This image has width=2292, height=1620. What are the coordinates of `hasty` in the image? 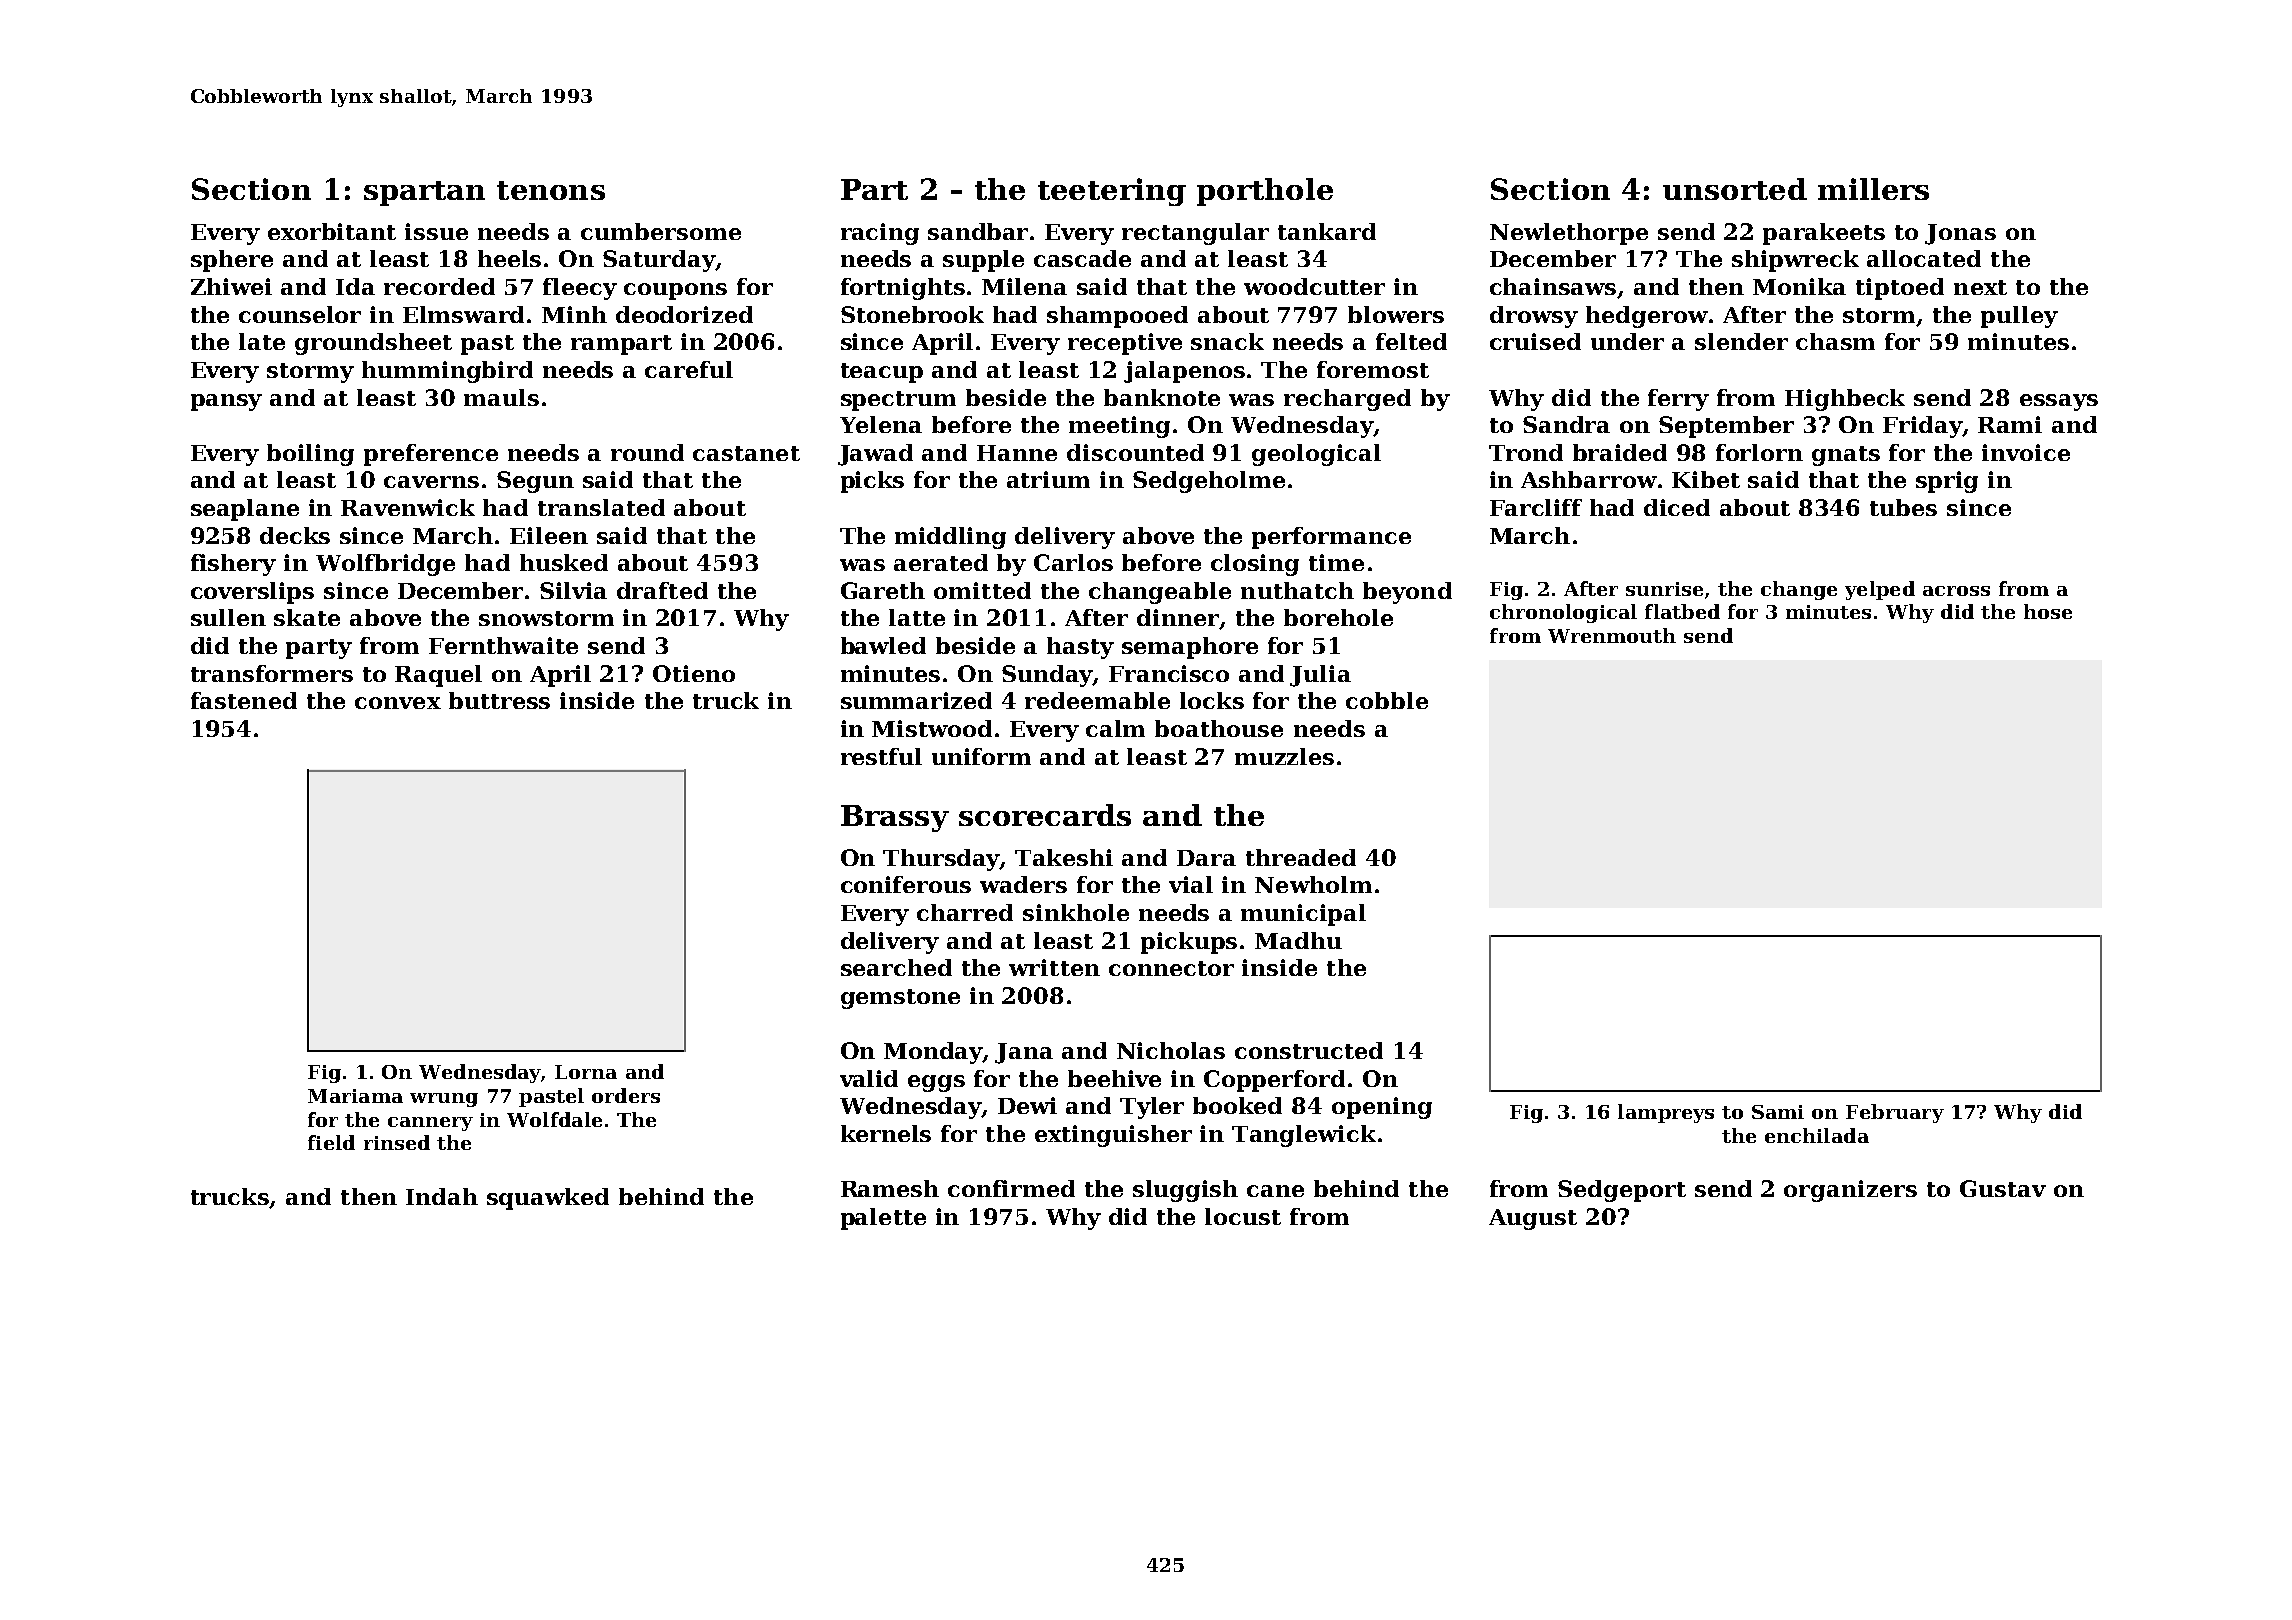 It's located at (1080, 648).
